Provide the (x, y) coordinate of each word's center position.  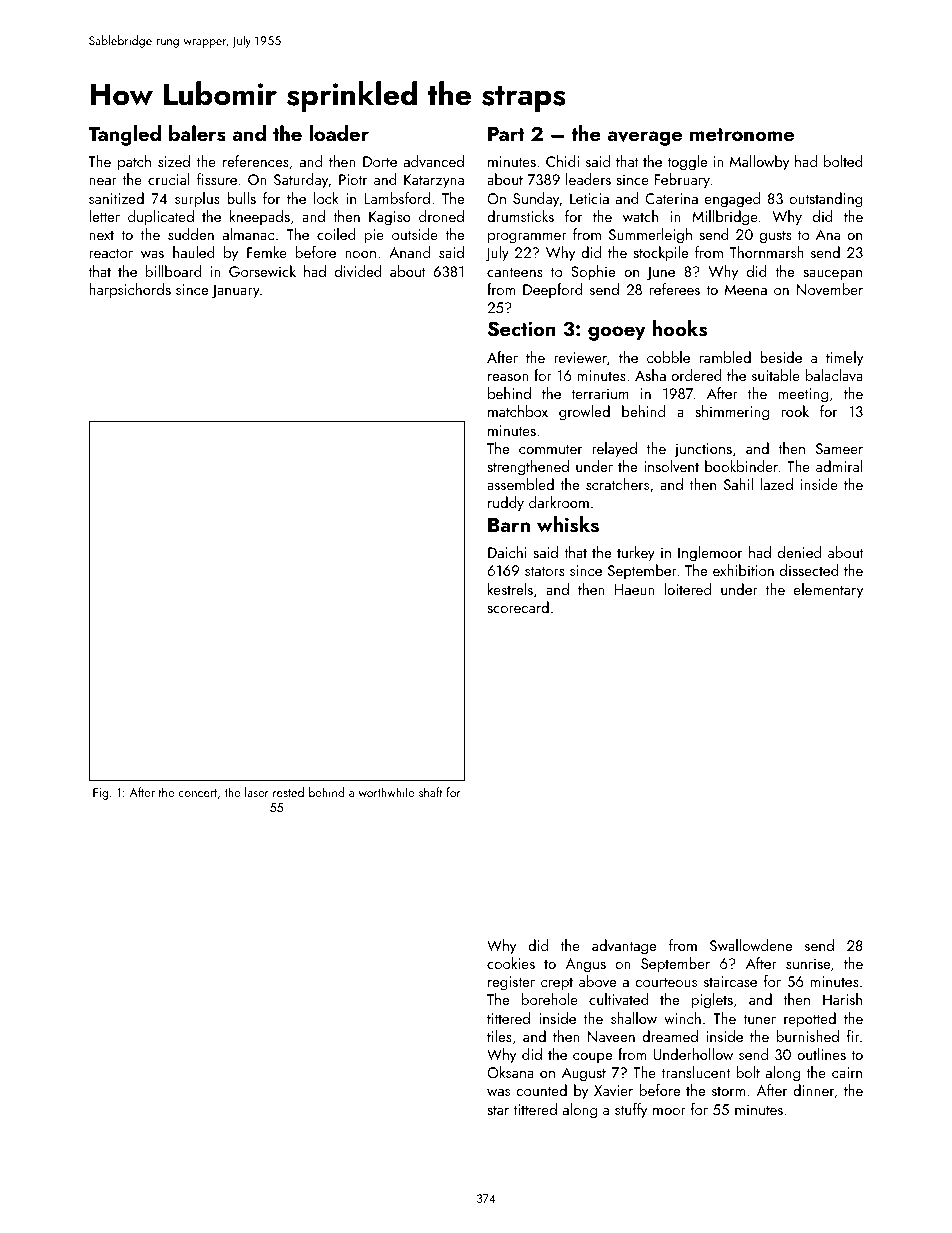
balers (197, 133)
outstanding (826, 200)
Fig (100, 794)
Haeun (634, 589)
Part (506, 134)
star (498, 1110)
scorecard (518, 607)
